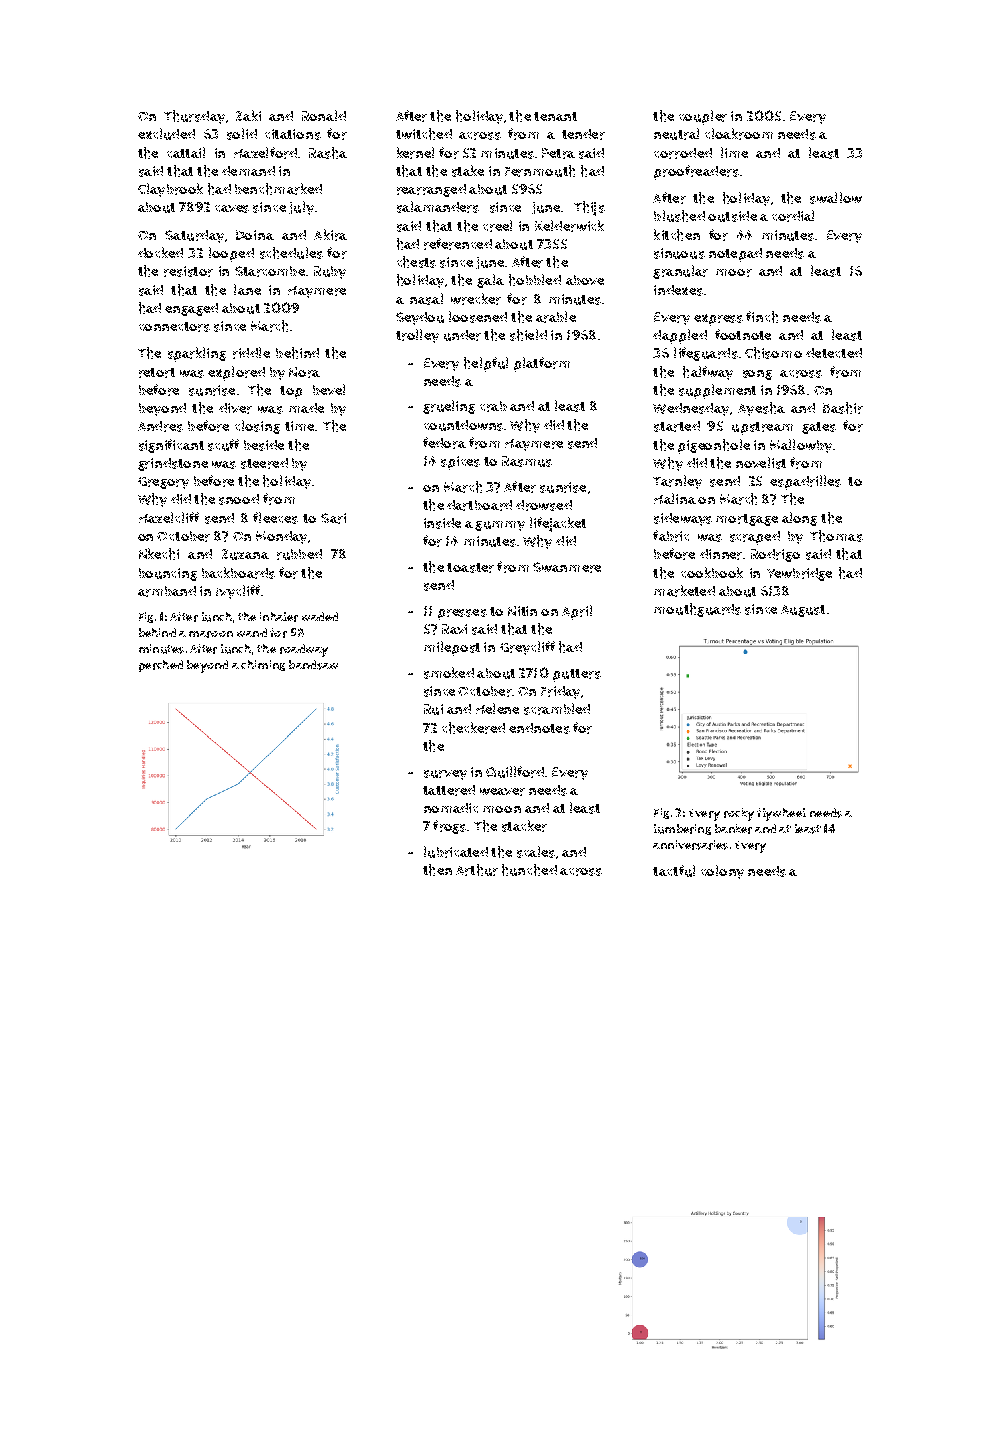  What do you see at coordinates (793, 216) in the document?
I see `cordial` at bounding box center [793, 216].
